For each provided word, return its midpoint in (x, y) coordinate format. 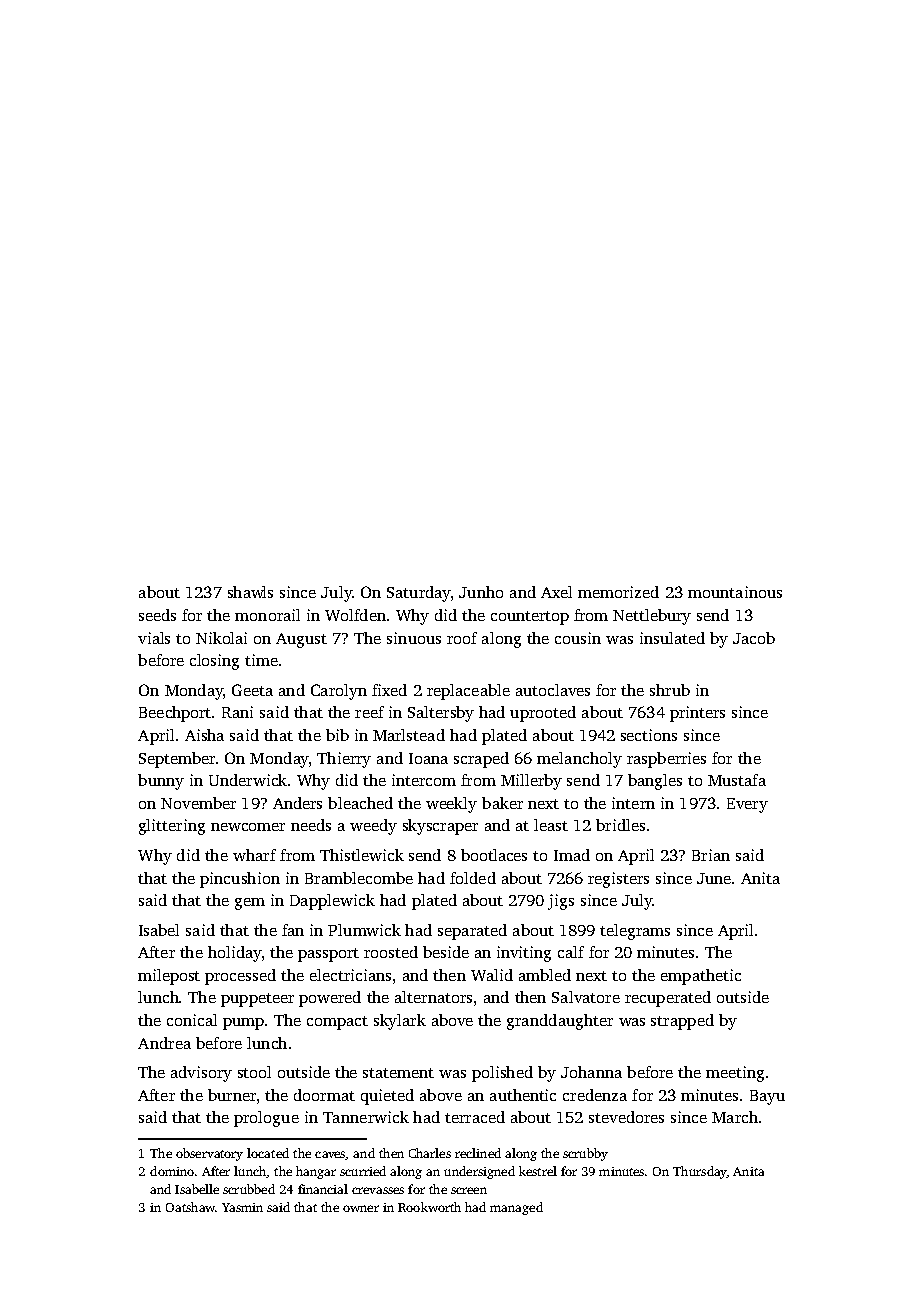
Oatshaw (190, 1207)
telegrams (635, 932)
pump (243, 1024)
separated (472, 932)
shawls (250, 592)
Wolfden (355, 615)
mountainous (735, 592)
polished (502, 1074)
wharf (254, 855)
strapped (682, 1022)
